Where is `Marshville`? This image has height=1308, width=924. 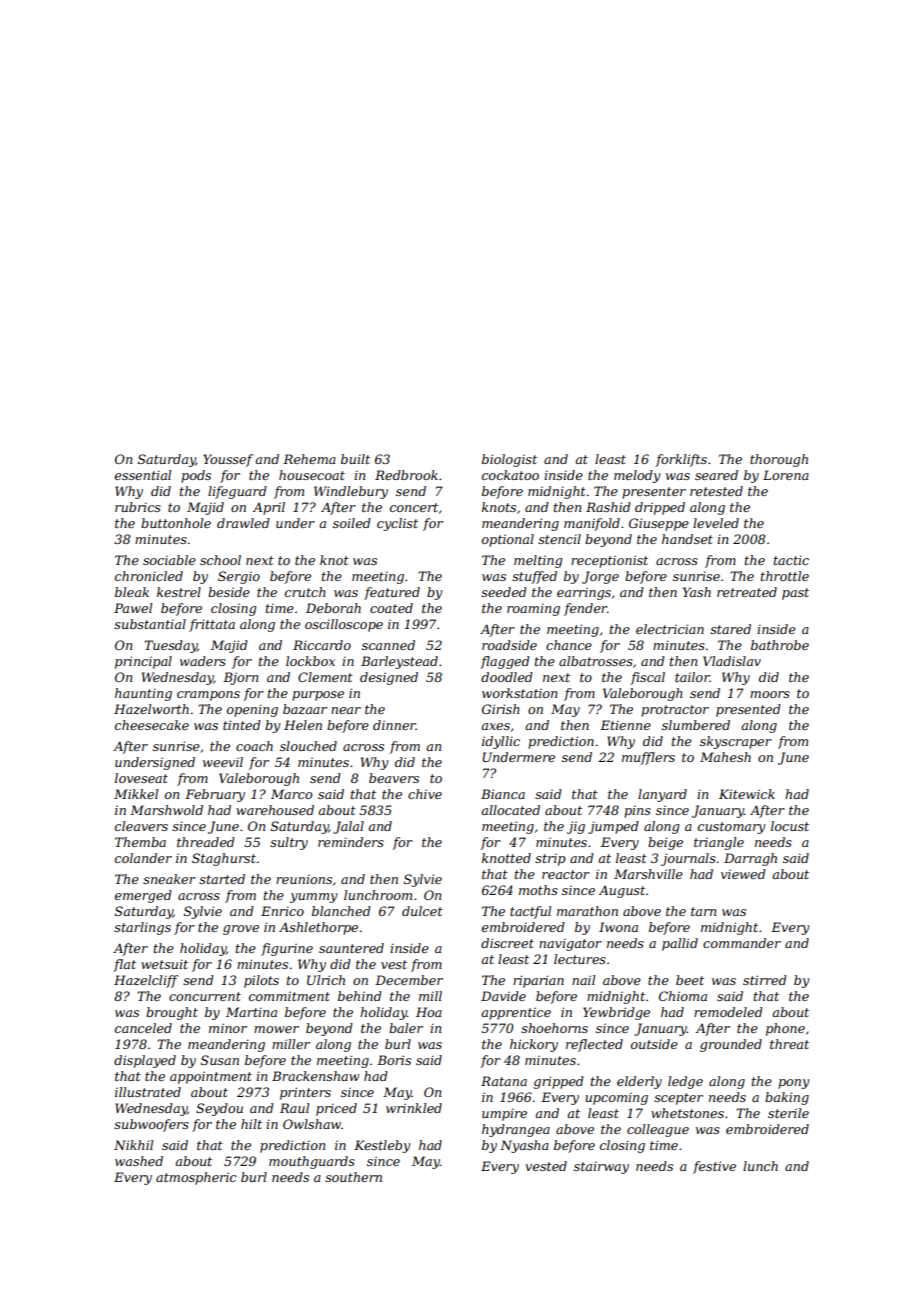 Marshville is located at coordinates (648, 874).
